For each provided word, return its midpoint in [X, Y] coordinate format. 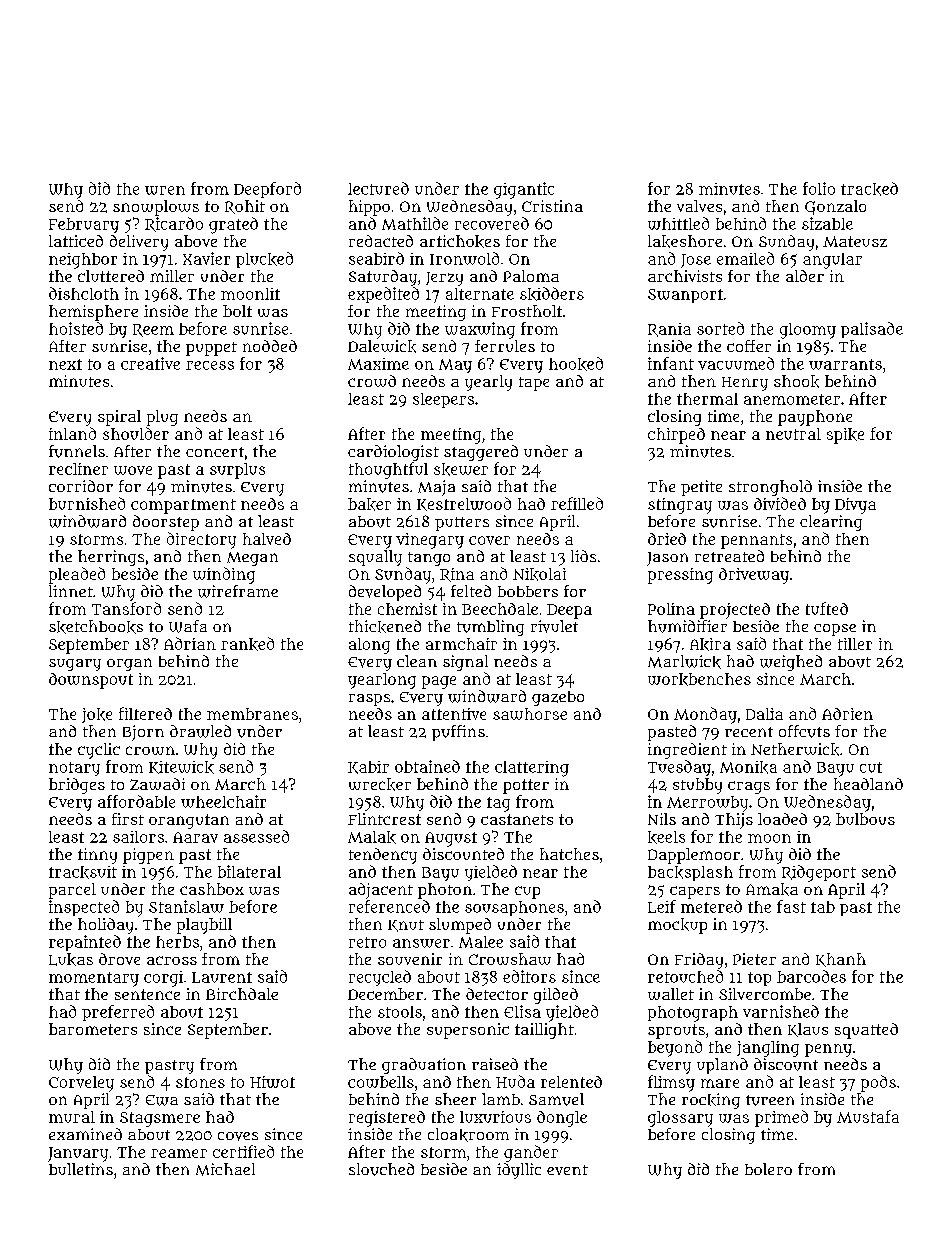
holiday [105, 926]
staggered [481, 453]
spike [845, 436]
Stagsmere [160, 1119]
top [759, 979]
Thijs [734, 821]
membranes [252, 714]
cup [527, 892]
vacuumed [736, 363]
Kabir [368, 767]
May [455, 366]
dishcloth [84, 293]
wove [133, 470]
